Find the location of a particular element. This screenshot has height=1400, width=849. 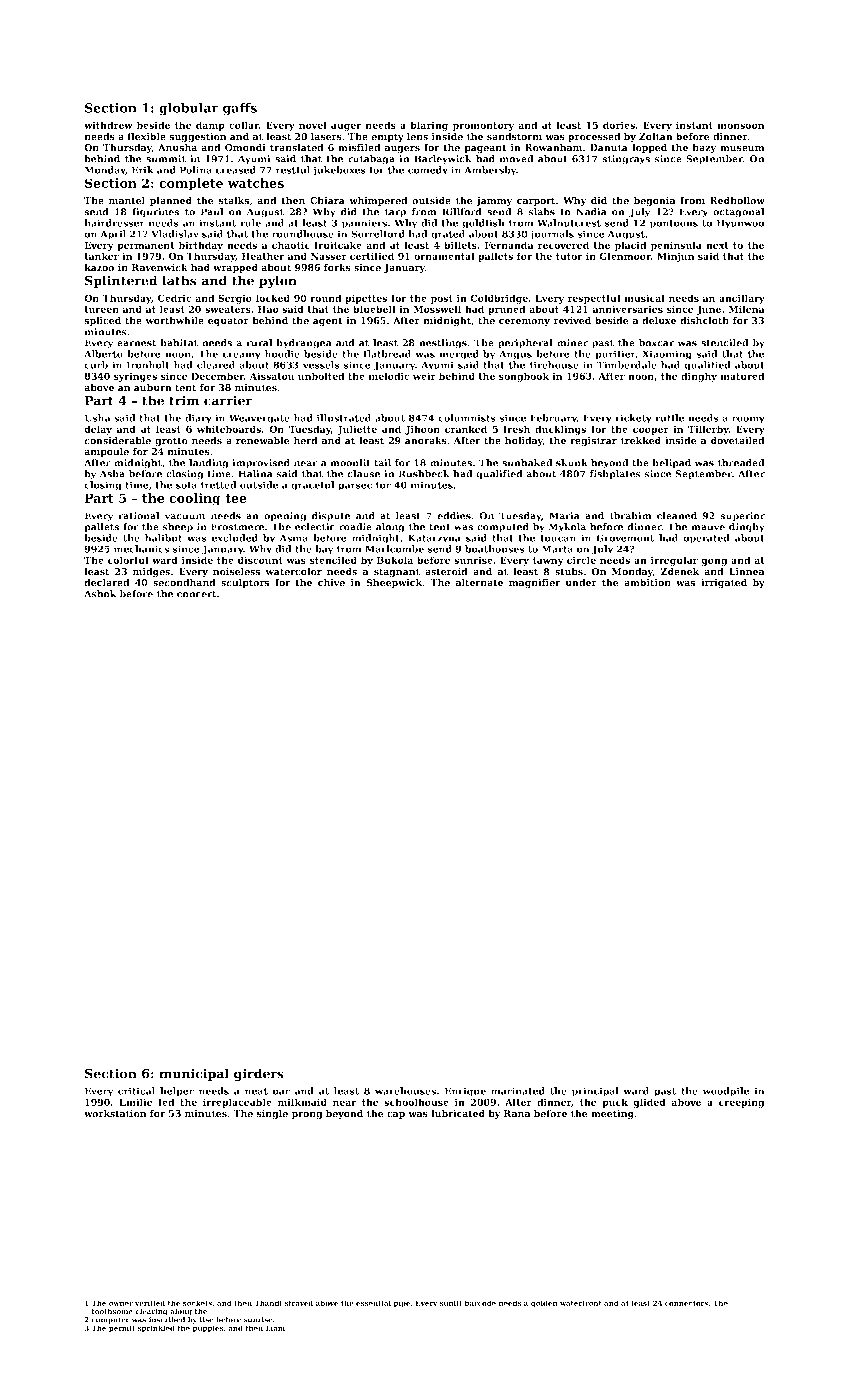

Asha is located at coordinates (112, 474).
